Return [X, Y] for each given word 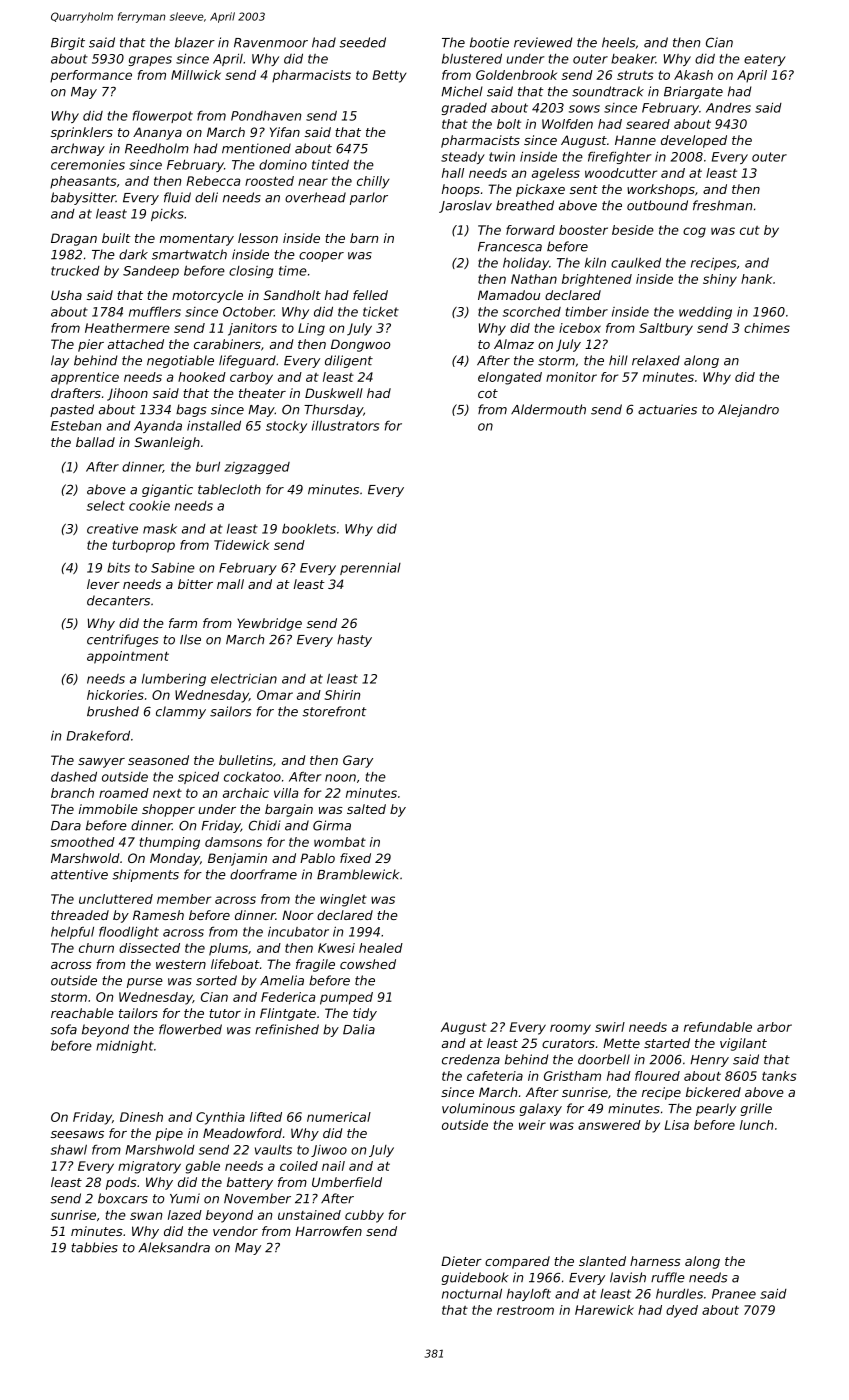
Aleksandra [174, 1247]
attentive [79, 874]
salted [366, 809]
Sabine [173, 567]
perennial [370, 569]
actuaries [667, 409]
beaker [633, 59]
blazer [195, 42]
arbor [774, 1027]
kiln [595, 263]
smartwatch [189, 254]
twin [502, 157]
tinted [330, 165]
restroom [525, 1310]
